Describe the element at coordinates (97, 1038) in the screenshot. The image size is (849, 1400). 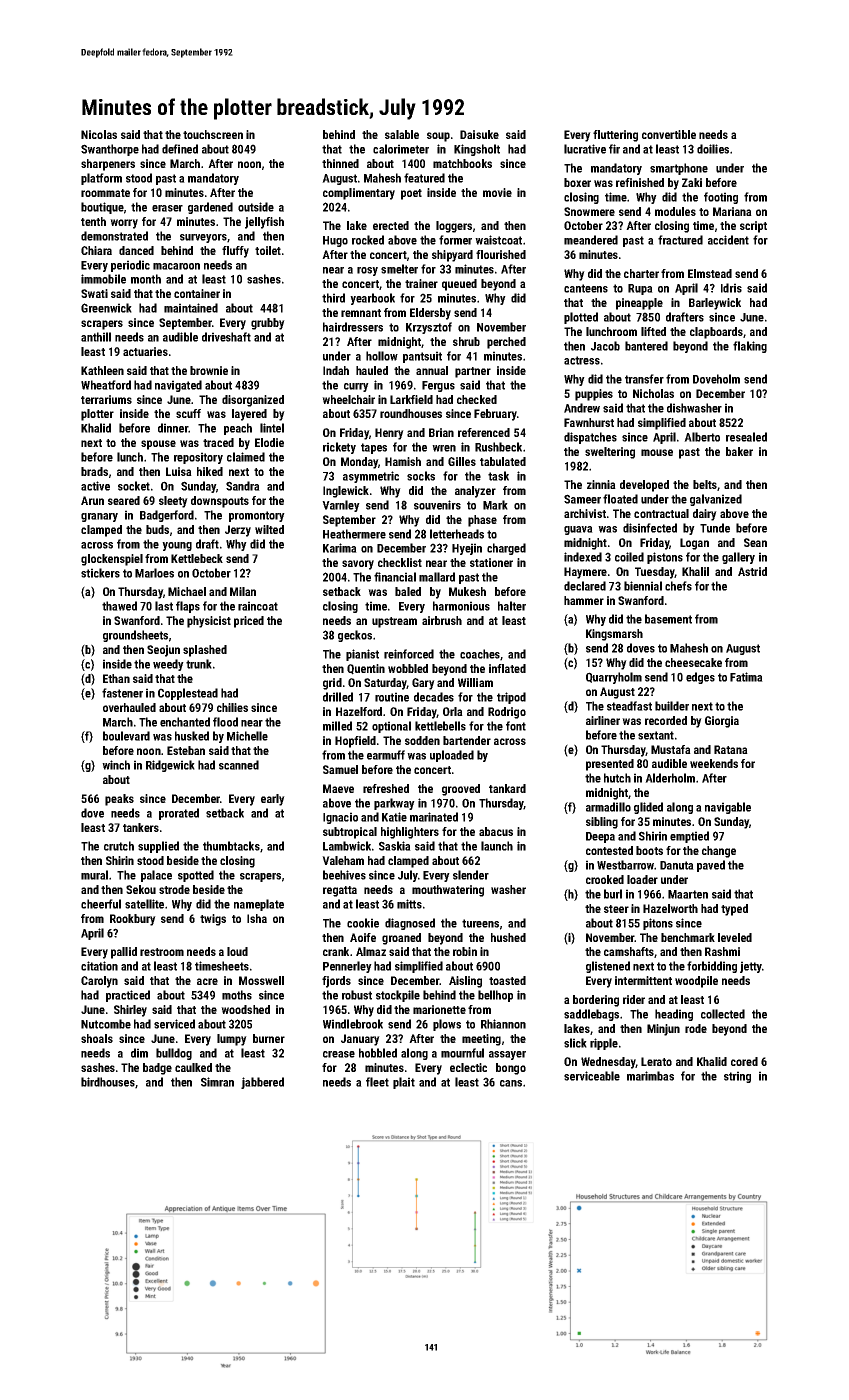
I see `shoals` at that location.
